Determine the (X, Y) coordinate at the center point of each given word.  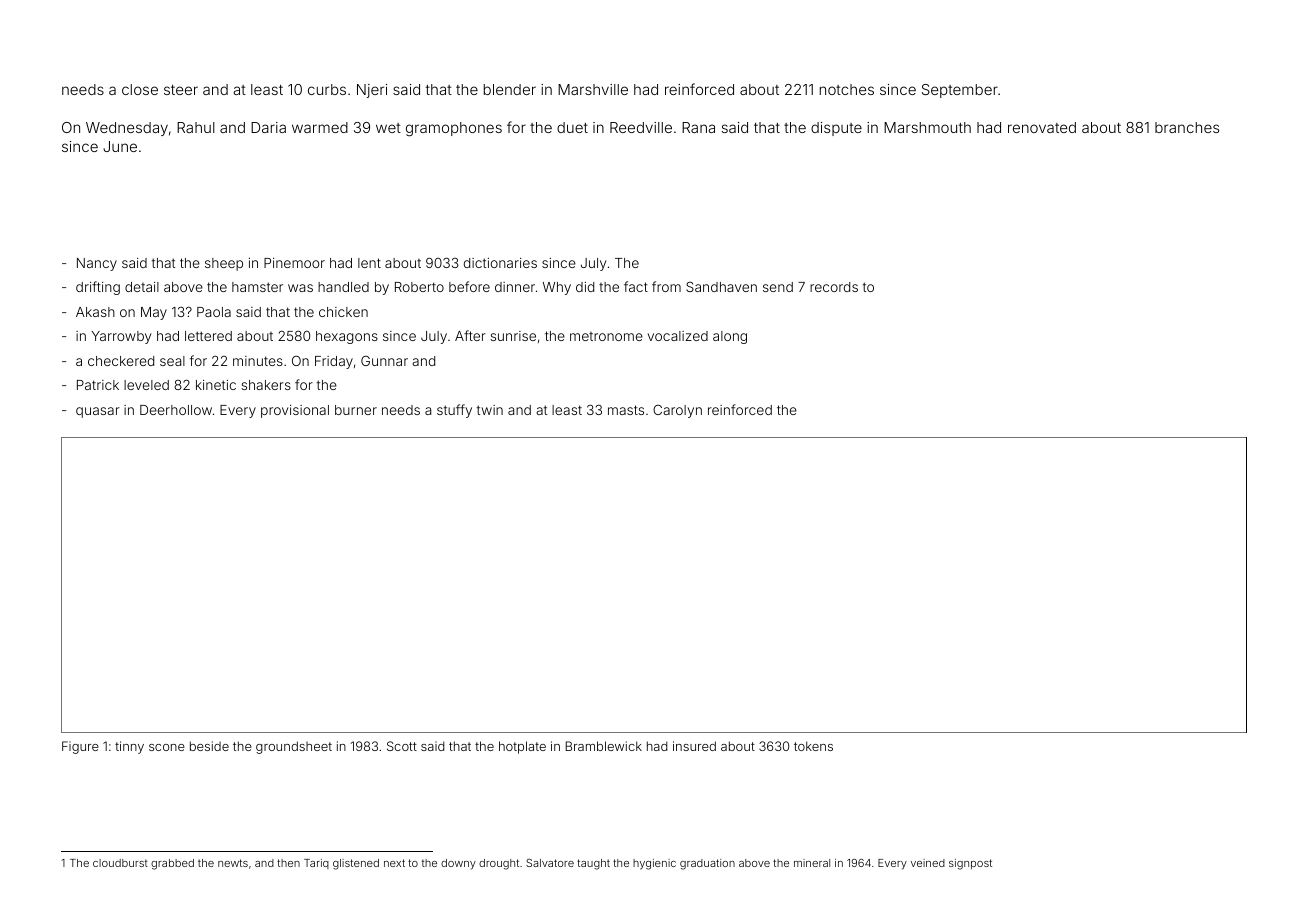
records (834, 287)
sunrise (513, 336)
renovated (1042, 127)
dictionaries (500, 263)
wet (388, 128)
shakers (266, 385)
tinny (129, 747)
